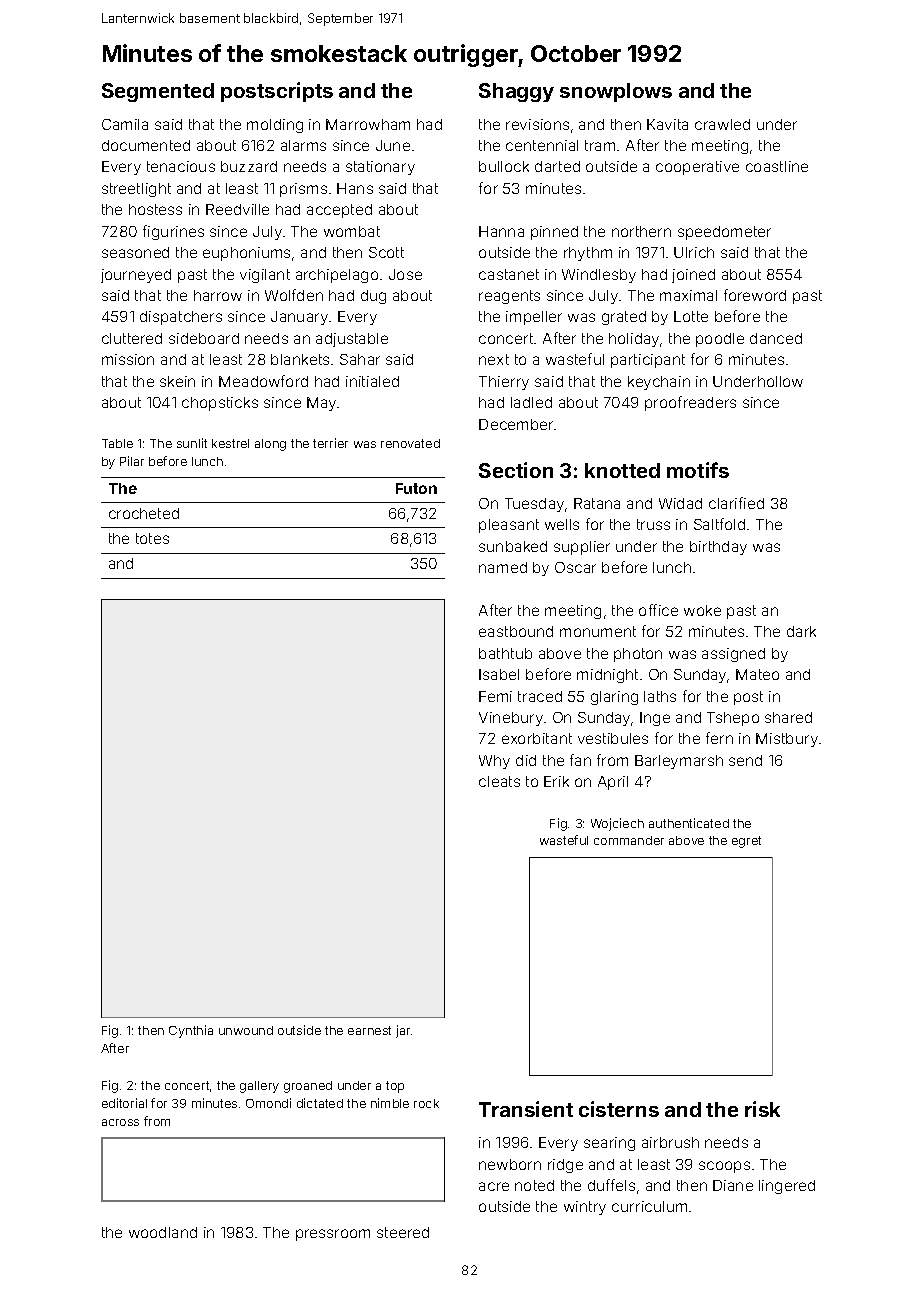 The image size is (924, 1308). I want to click on named, so click(503, 567).
